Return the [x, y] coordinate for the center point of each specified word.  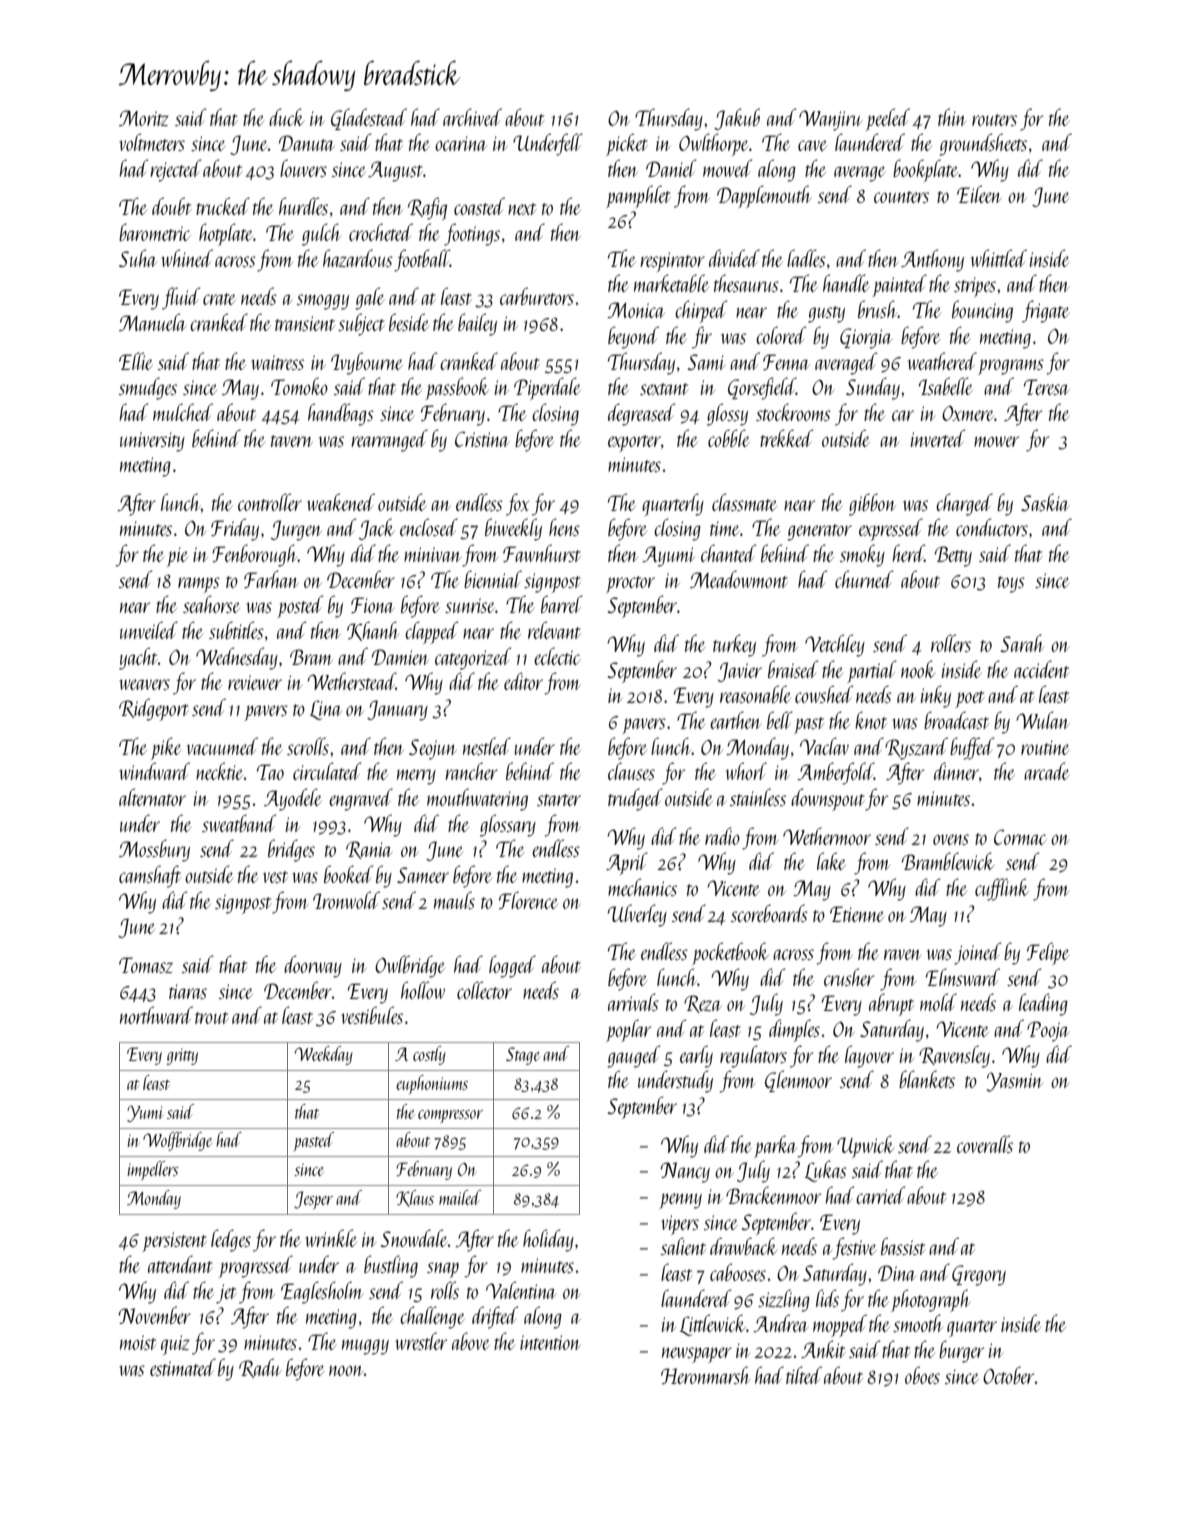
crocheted [381, 232]
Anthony [932, 260]
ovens [951, 839]
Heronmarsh [705, 1375]
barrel [562, 604]
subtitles [236, 630]
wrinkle [331, 1238]
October [1009, 1375]
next [522, 209]
